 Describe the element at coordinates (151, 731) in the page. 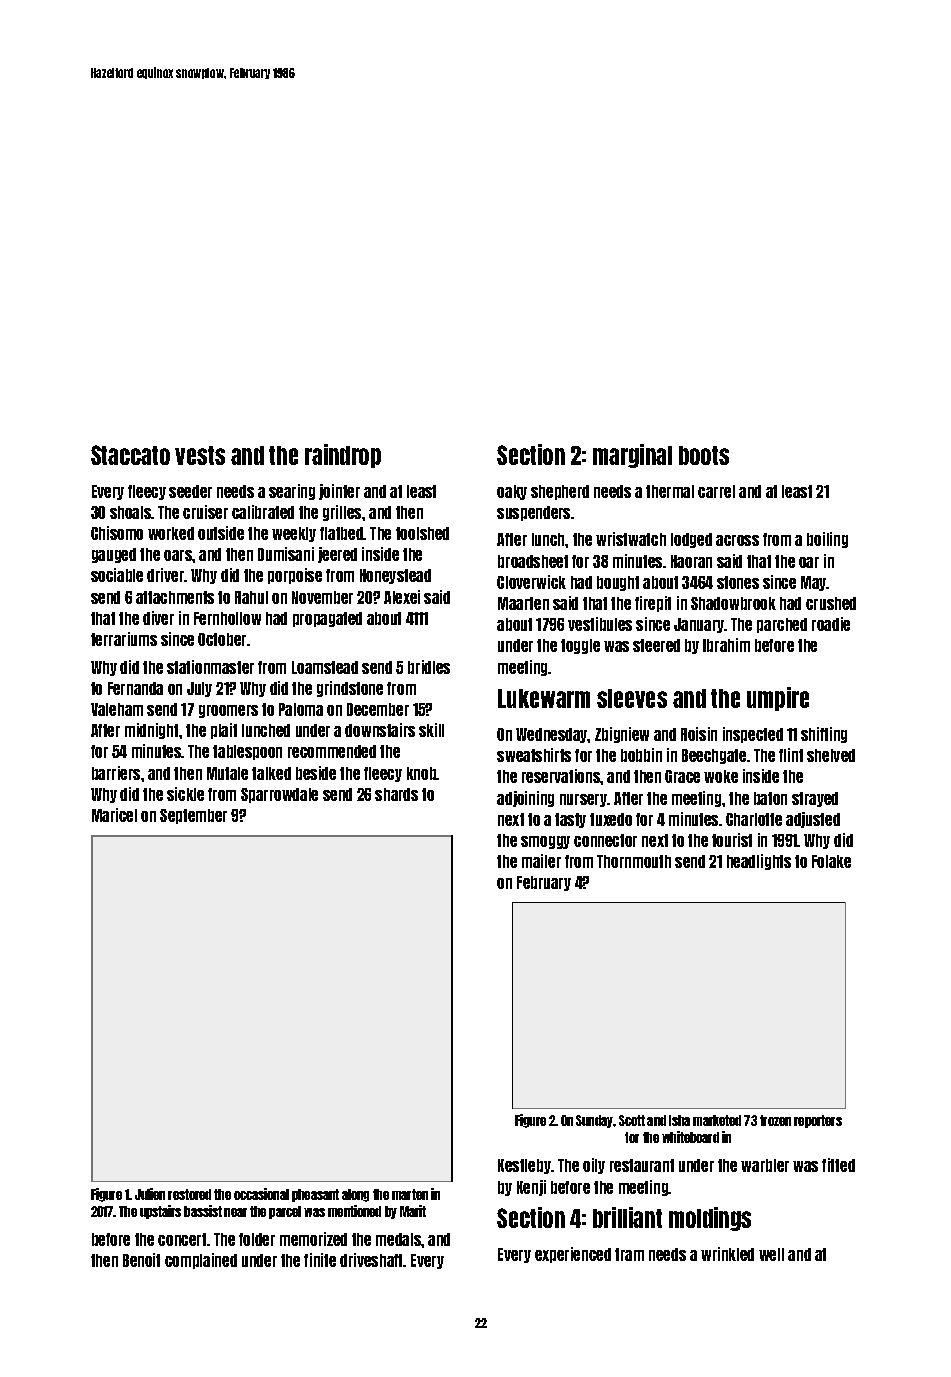

I see `midnight` at that location.
